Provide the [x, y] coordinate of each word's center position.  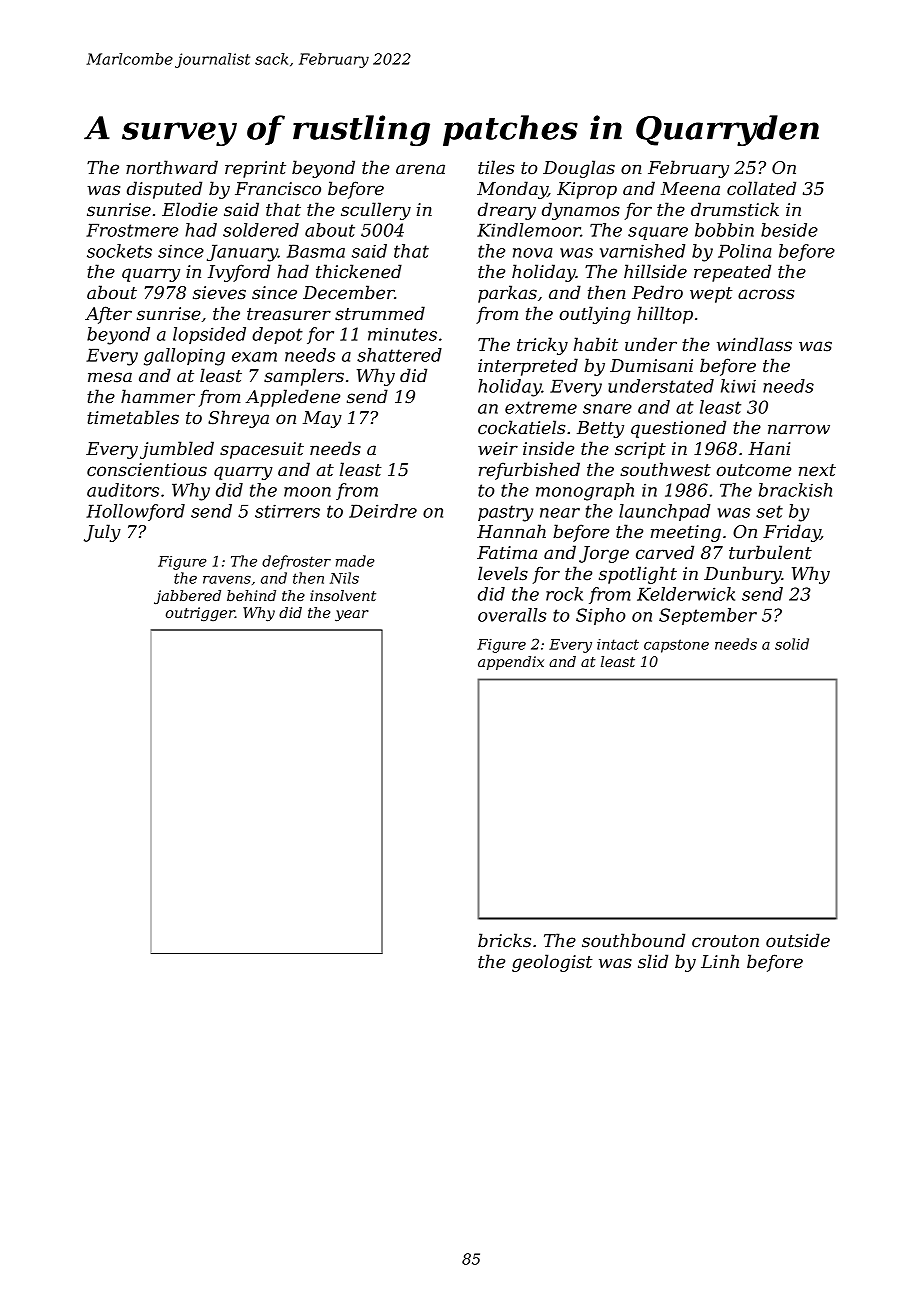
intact [618, 644]
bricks [504, 940]
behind [251, 595]
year [352, 615]
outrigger [200, 614]
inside [548, 448]
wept [711, 295]
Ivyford [239, 273]
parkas [507, 294]
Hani [769, 448]
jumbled [177, 450]
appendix [511, 663]
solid [792, 644]
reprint [255, 169]
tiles [496, 167]
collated [761, 188]
